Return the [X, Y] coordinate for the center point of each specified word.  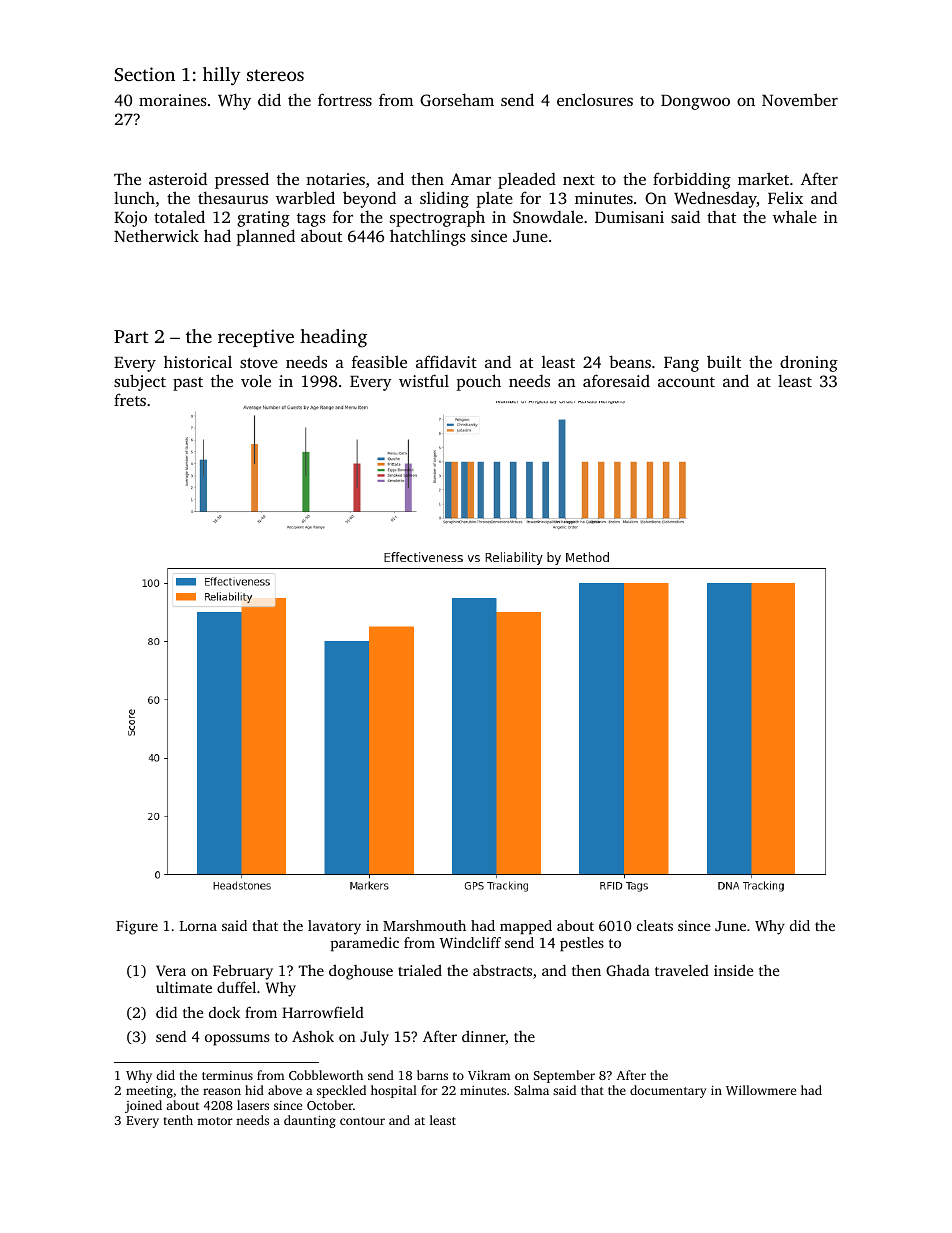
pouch [478, 382]
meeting [149, 1092]
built [724, 361]
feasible [379, 361]
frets [130, 399]
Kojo [130, 219]
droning [809, 363]
